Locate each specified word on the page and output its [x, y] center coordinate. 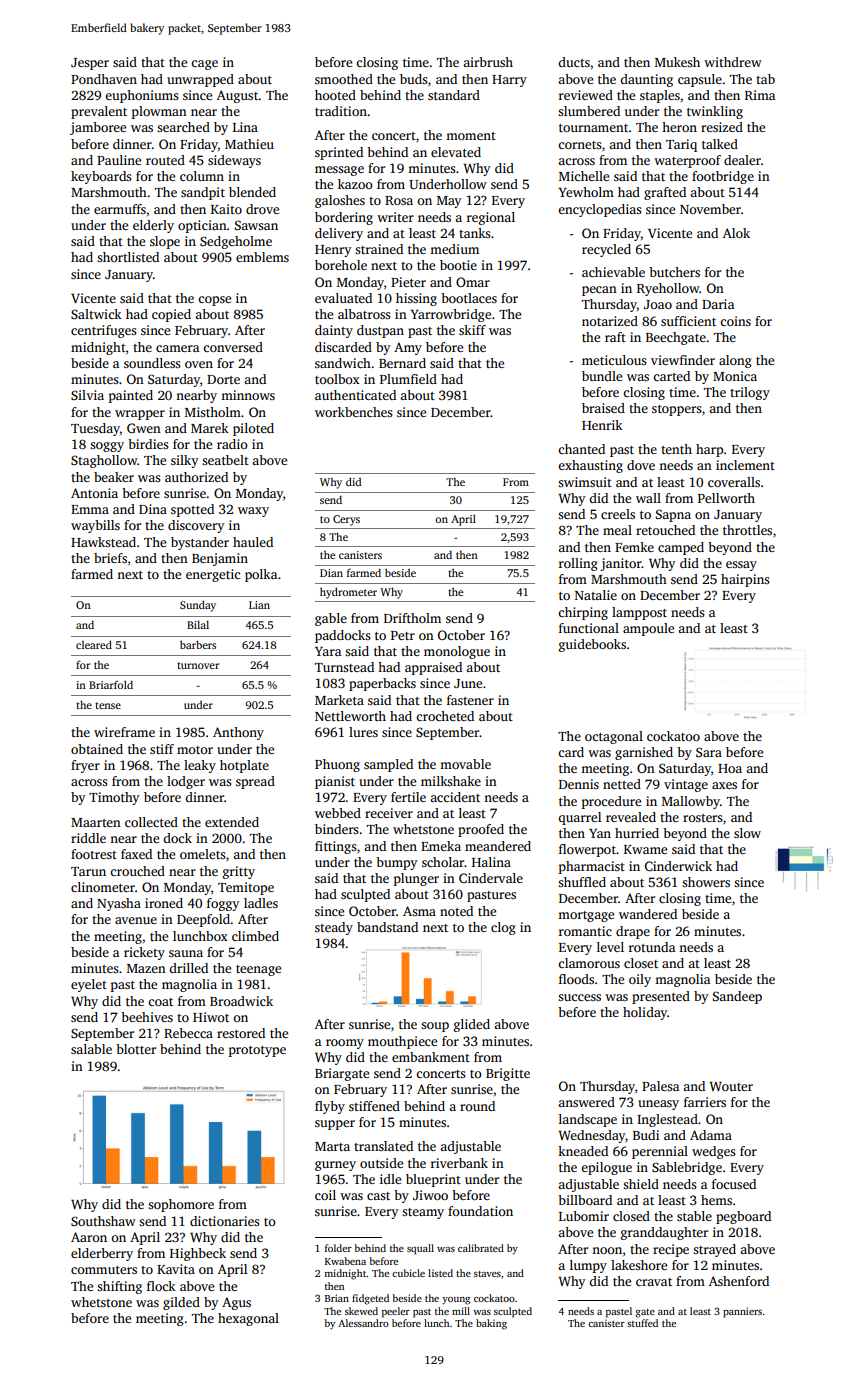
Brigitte [508, 1074]
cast [378, 1196]
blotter [136, 1049]
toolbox [337, 379]
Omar [473, 282]
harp [709, 450]
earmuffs [120, 209]
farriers [705, 1102]
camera [177, 348]
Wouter [731, 1086]
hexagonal [248, 1319]
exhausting [590, 466]
